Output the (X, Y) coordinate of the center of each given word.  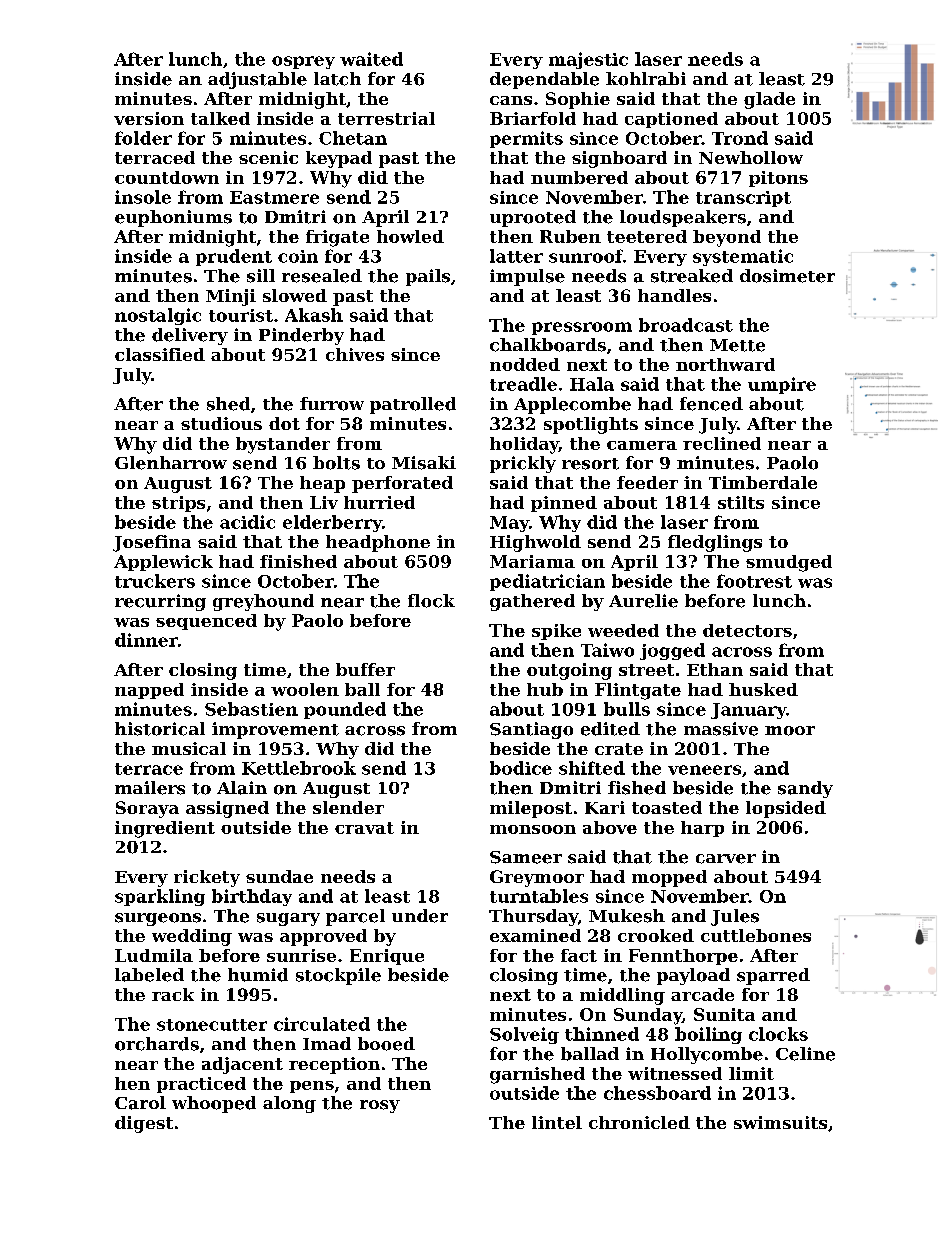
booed (386, 1044)
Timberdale (763, 482)
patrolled (413, 405)
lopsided (786, 809)
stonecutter (212, 1025)
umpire (782, 385)
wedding (192, 937)
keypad (339, 159)
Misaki (424, 463)
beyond (727, 238)
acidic (247, 522)
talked (220, 118)
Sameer (526, 857)
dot (284, 423)
